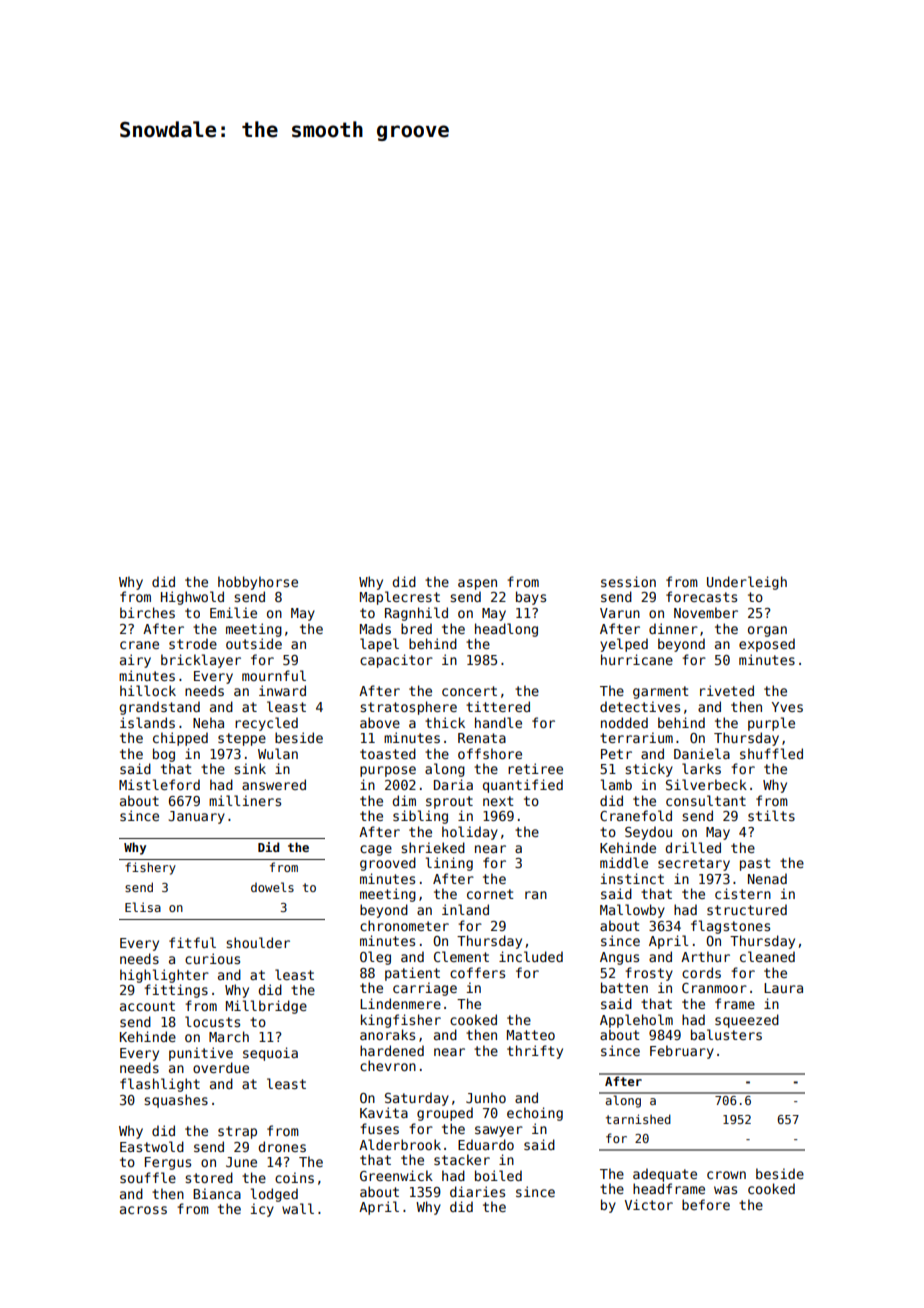  I want to click on chronometer, so click(404, 925).
